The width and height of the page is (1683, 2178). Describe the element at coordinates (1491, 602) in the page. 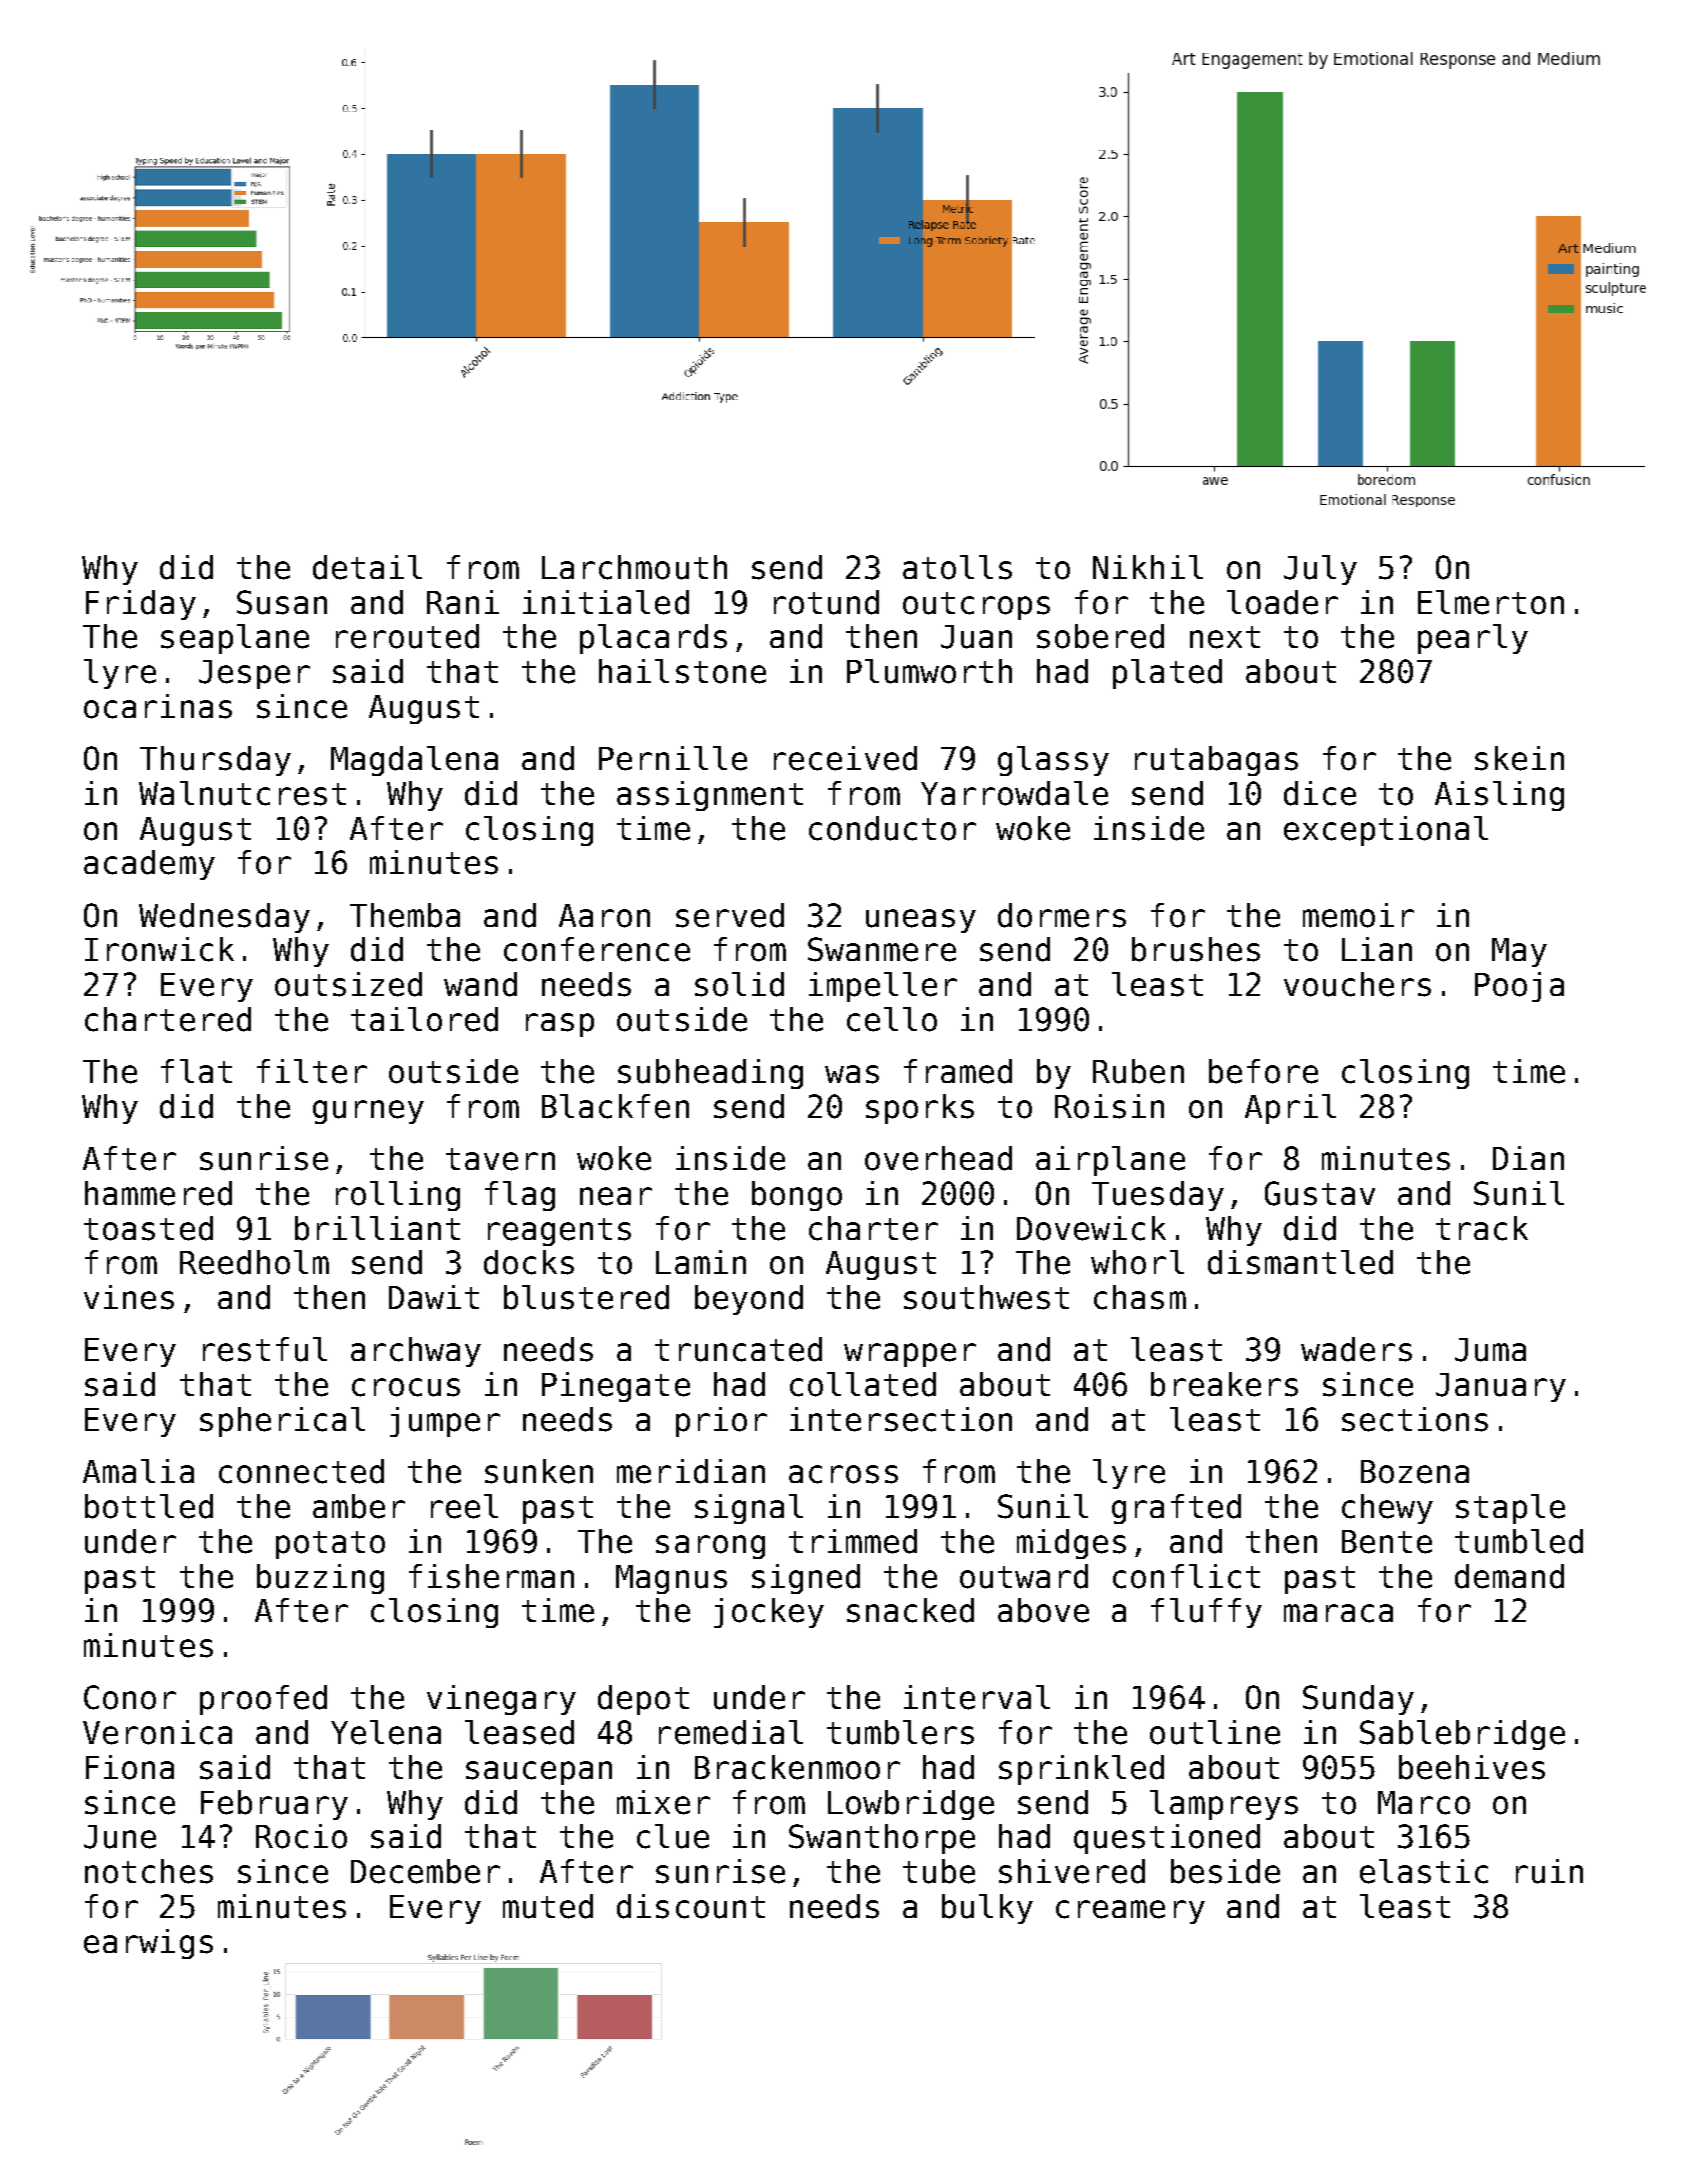

I see `Elmerton` at that location.
